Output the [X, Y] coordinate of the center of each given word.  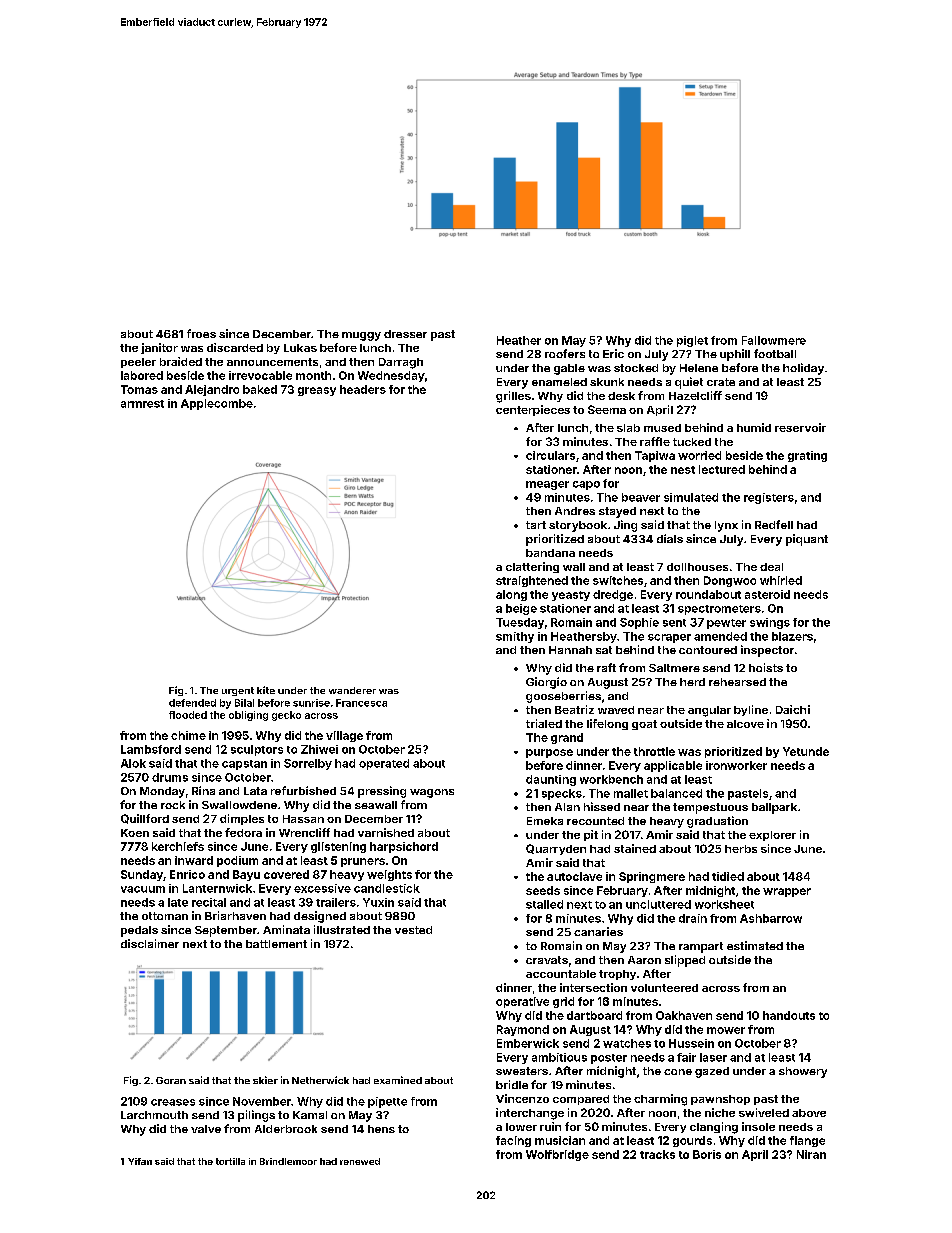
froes [201, 333]
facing [513, 1141]
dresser [405, 334]
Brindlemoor [288, 1161]
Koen [135, 833]
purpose [549, 753]
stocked [636, 368]
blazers [792, 636]
